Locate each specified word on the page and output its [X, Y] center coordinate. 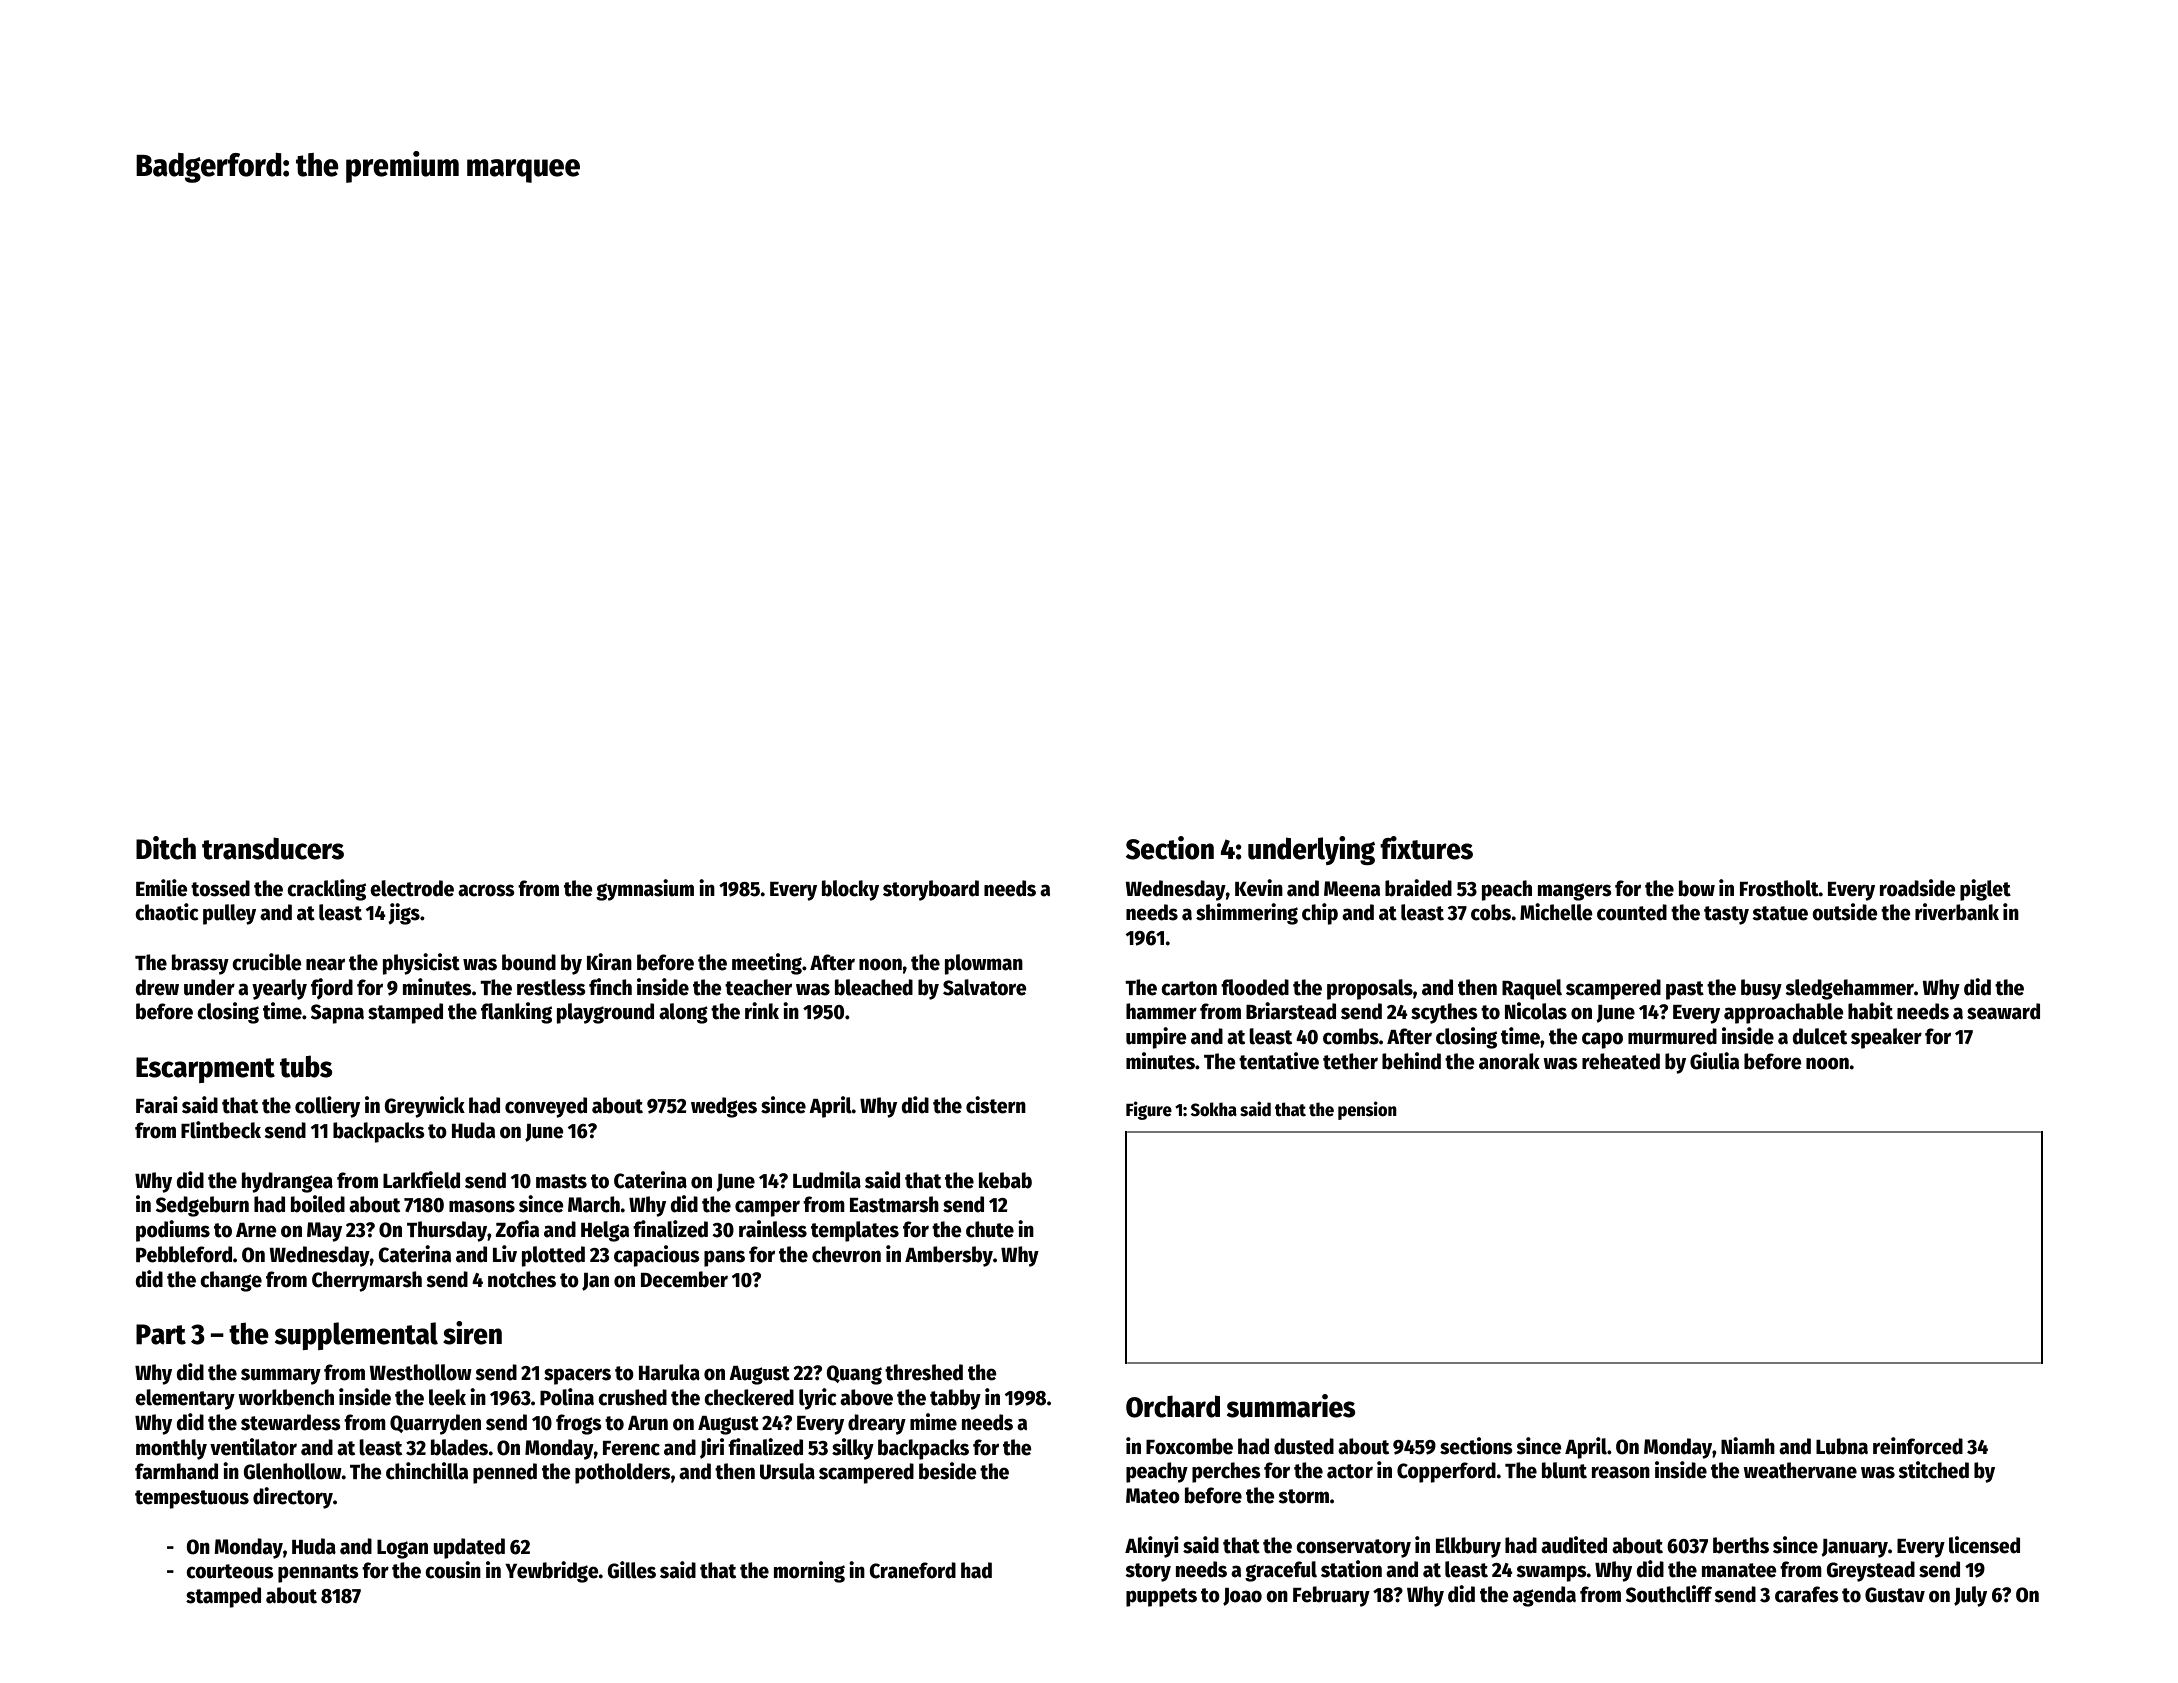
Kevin [1259, 888]
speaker [1886, 1038]
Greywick [424, 1107]
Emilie [162, 888]
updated [469, 1548]
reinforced [1918, 1446]
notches [522, 1279]
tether [1350, 1061]
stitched [1933, 1470]
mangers [1575, 892]
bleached [874, 987]
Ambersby [949, 1256]
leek [447, 1397]
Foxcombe [1189, 1446]
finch [610, 987]
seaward [2003, 1011]
